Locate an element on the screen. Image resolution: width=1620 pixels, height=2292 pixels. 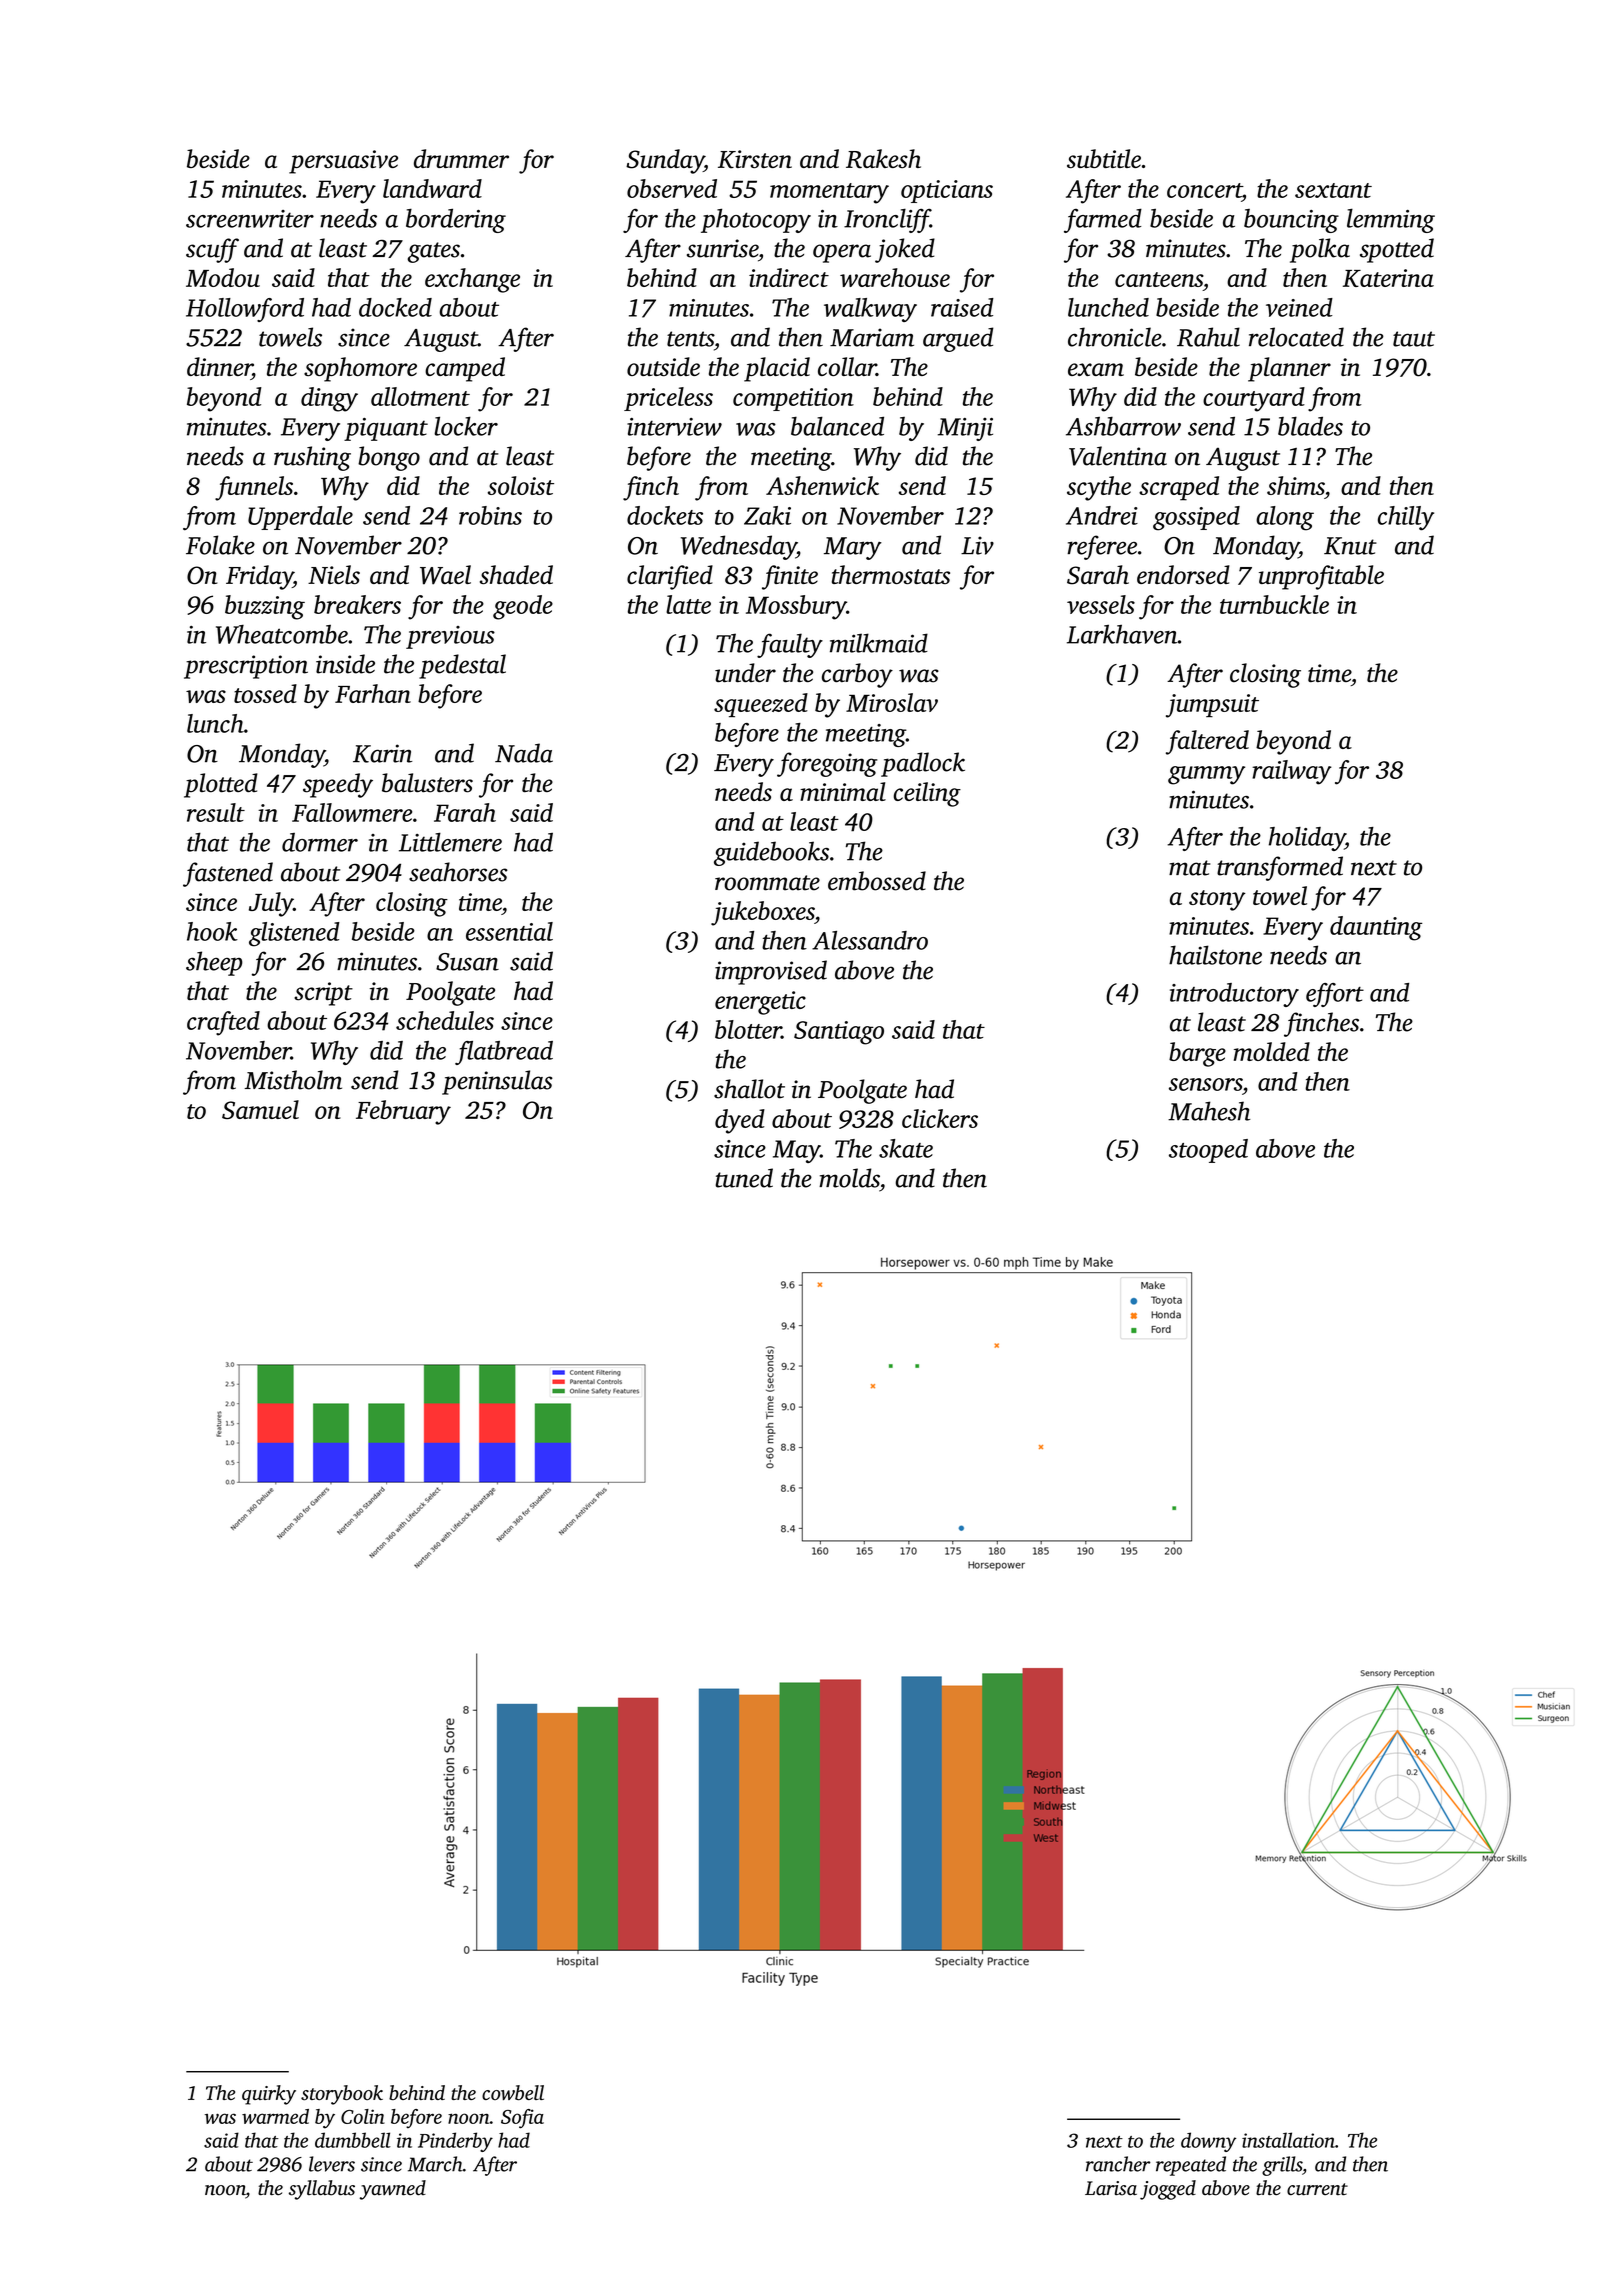
molds is located at coordinates (849, 1178).
